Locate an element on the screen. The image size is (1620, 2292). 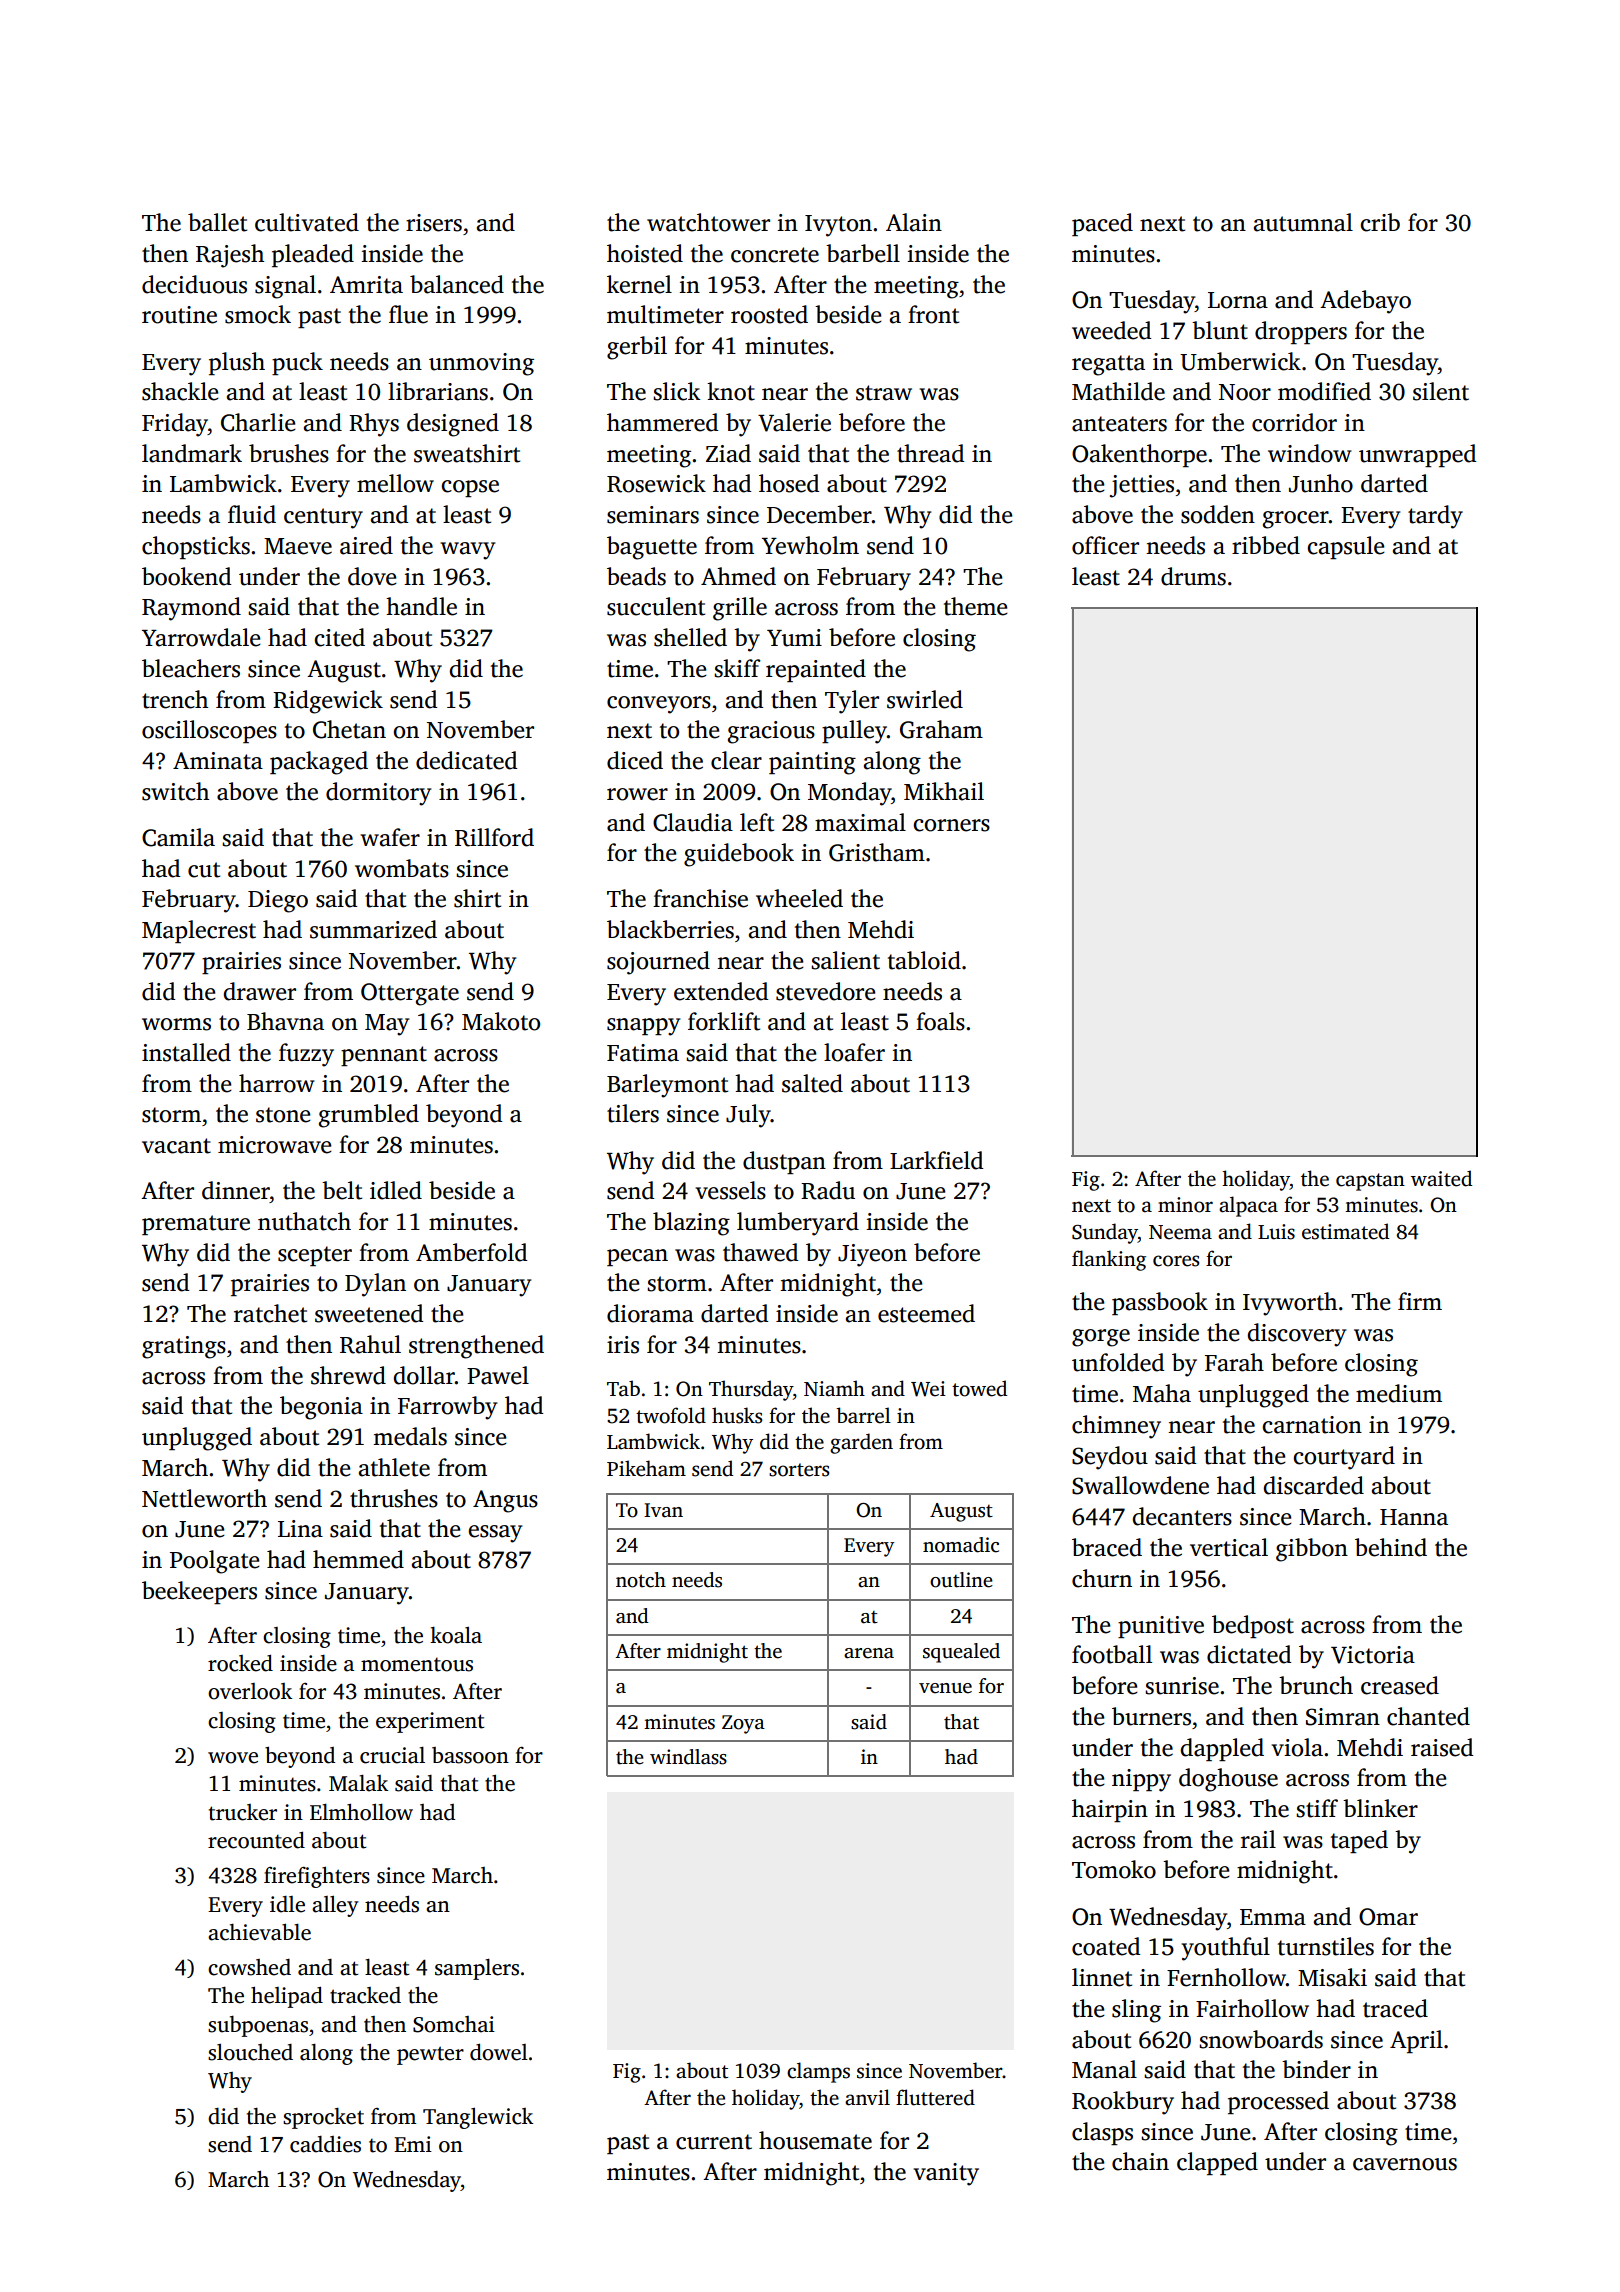
Graham is located at coordinates (941, 729).
